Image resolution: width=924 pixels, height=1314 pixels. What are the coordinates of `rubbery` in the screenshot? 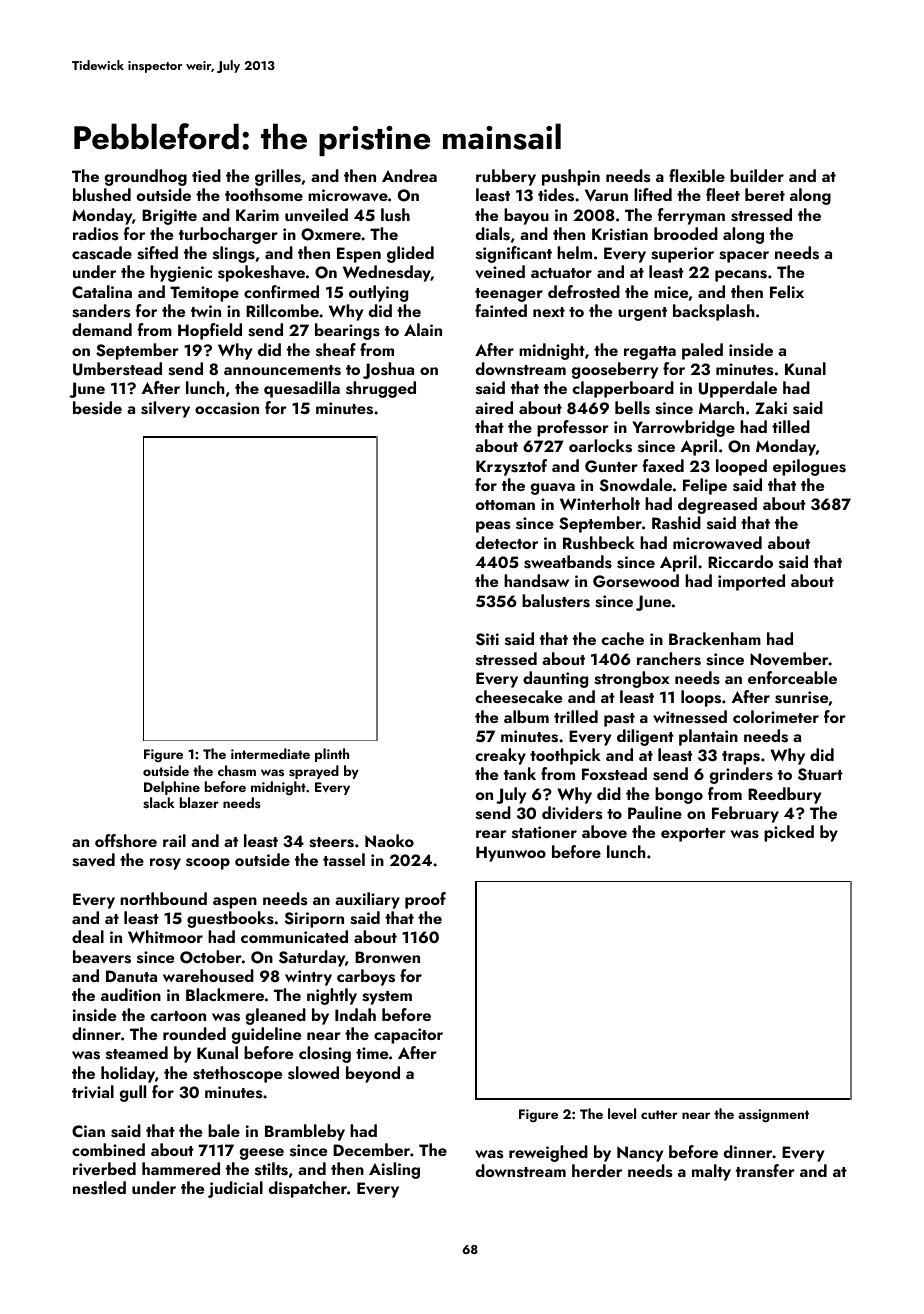 It's located at (506, 177).
